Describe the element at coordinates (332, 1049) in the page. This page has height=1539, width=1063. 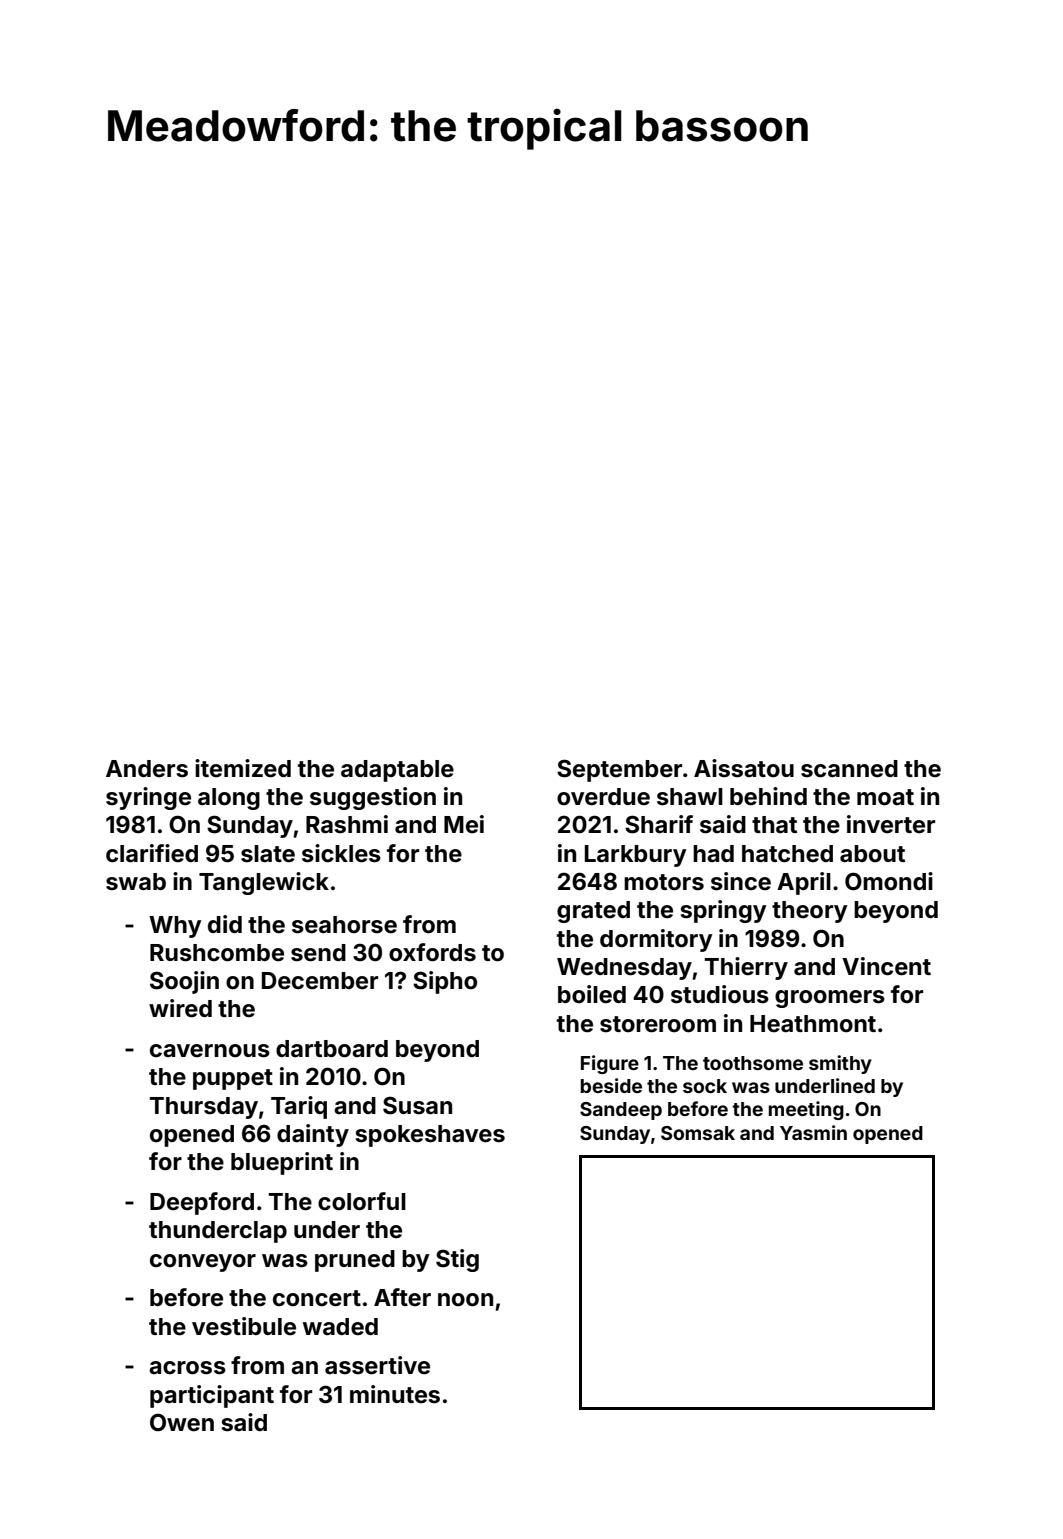
I see `dartboard` at that location.
